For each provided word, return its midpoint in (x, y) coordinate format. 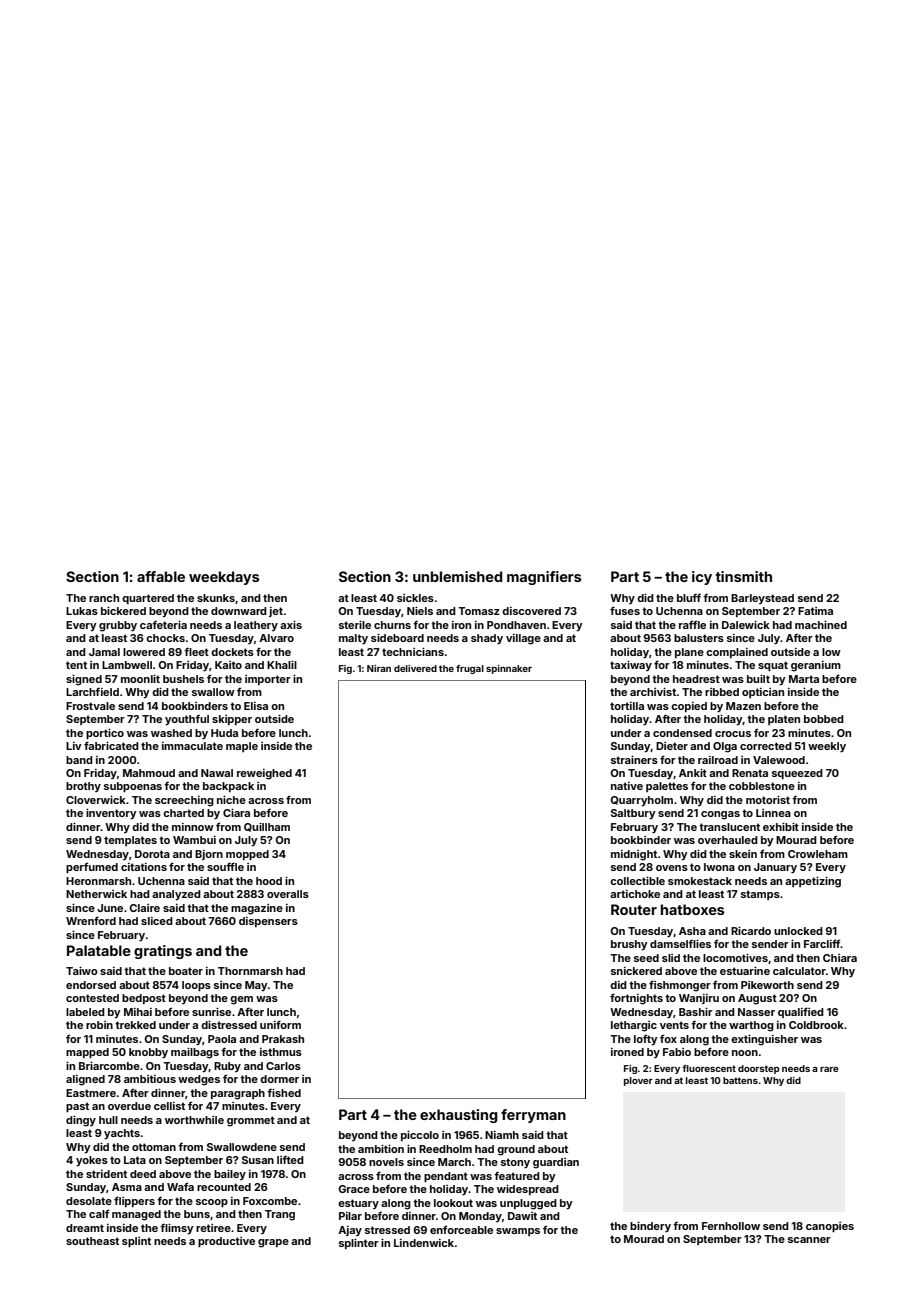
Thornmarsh (250, 971)
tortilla (627, 706)
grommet (251, 1121)
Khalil (282, 664)
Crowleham (818, 854)
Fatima (815, 611)
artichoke (635, 894)
